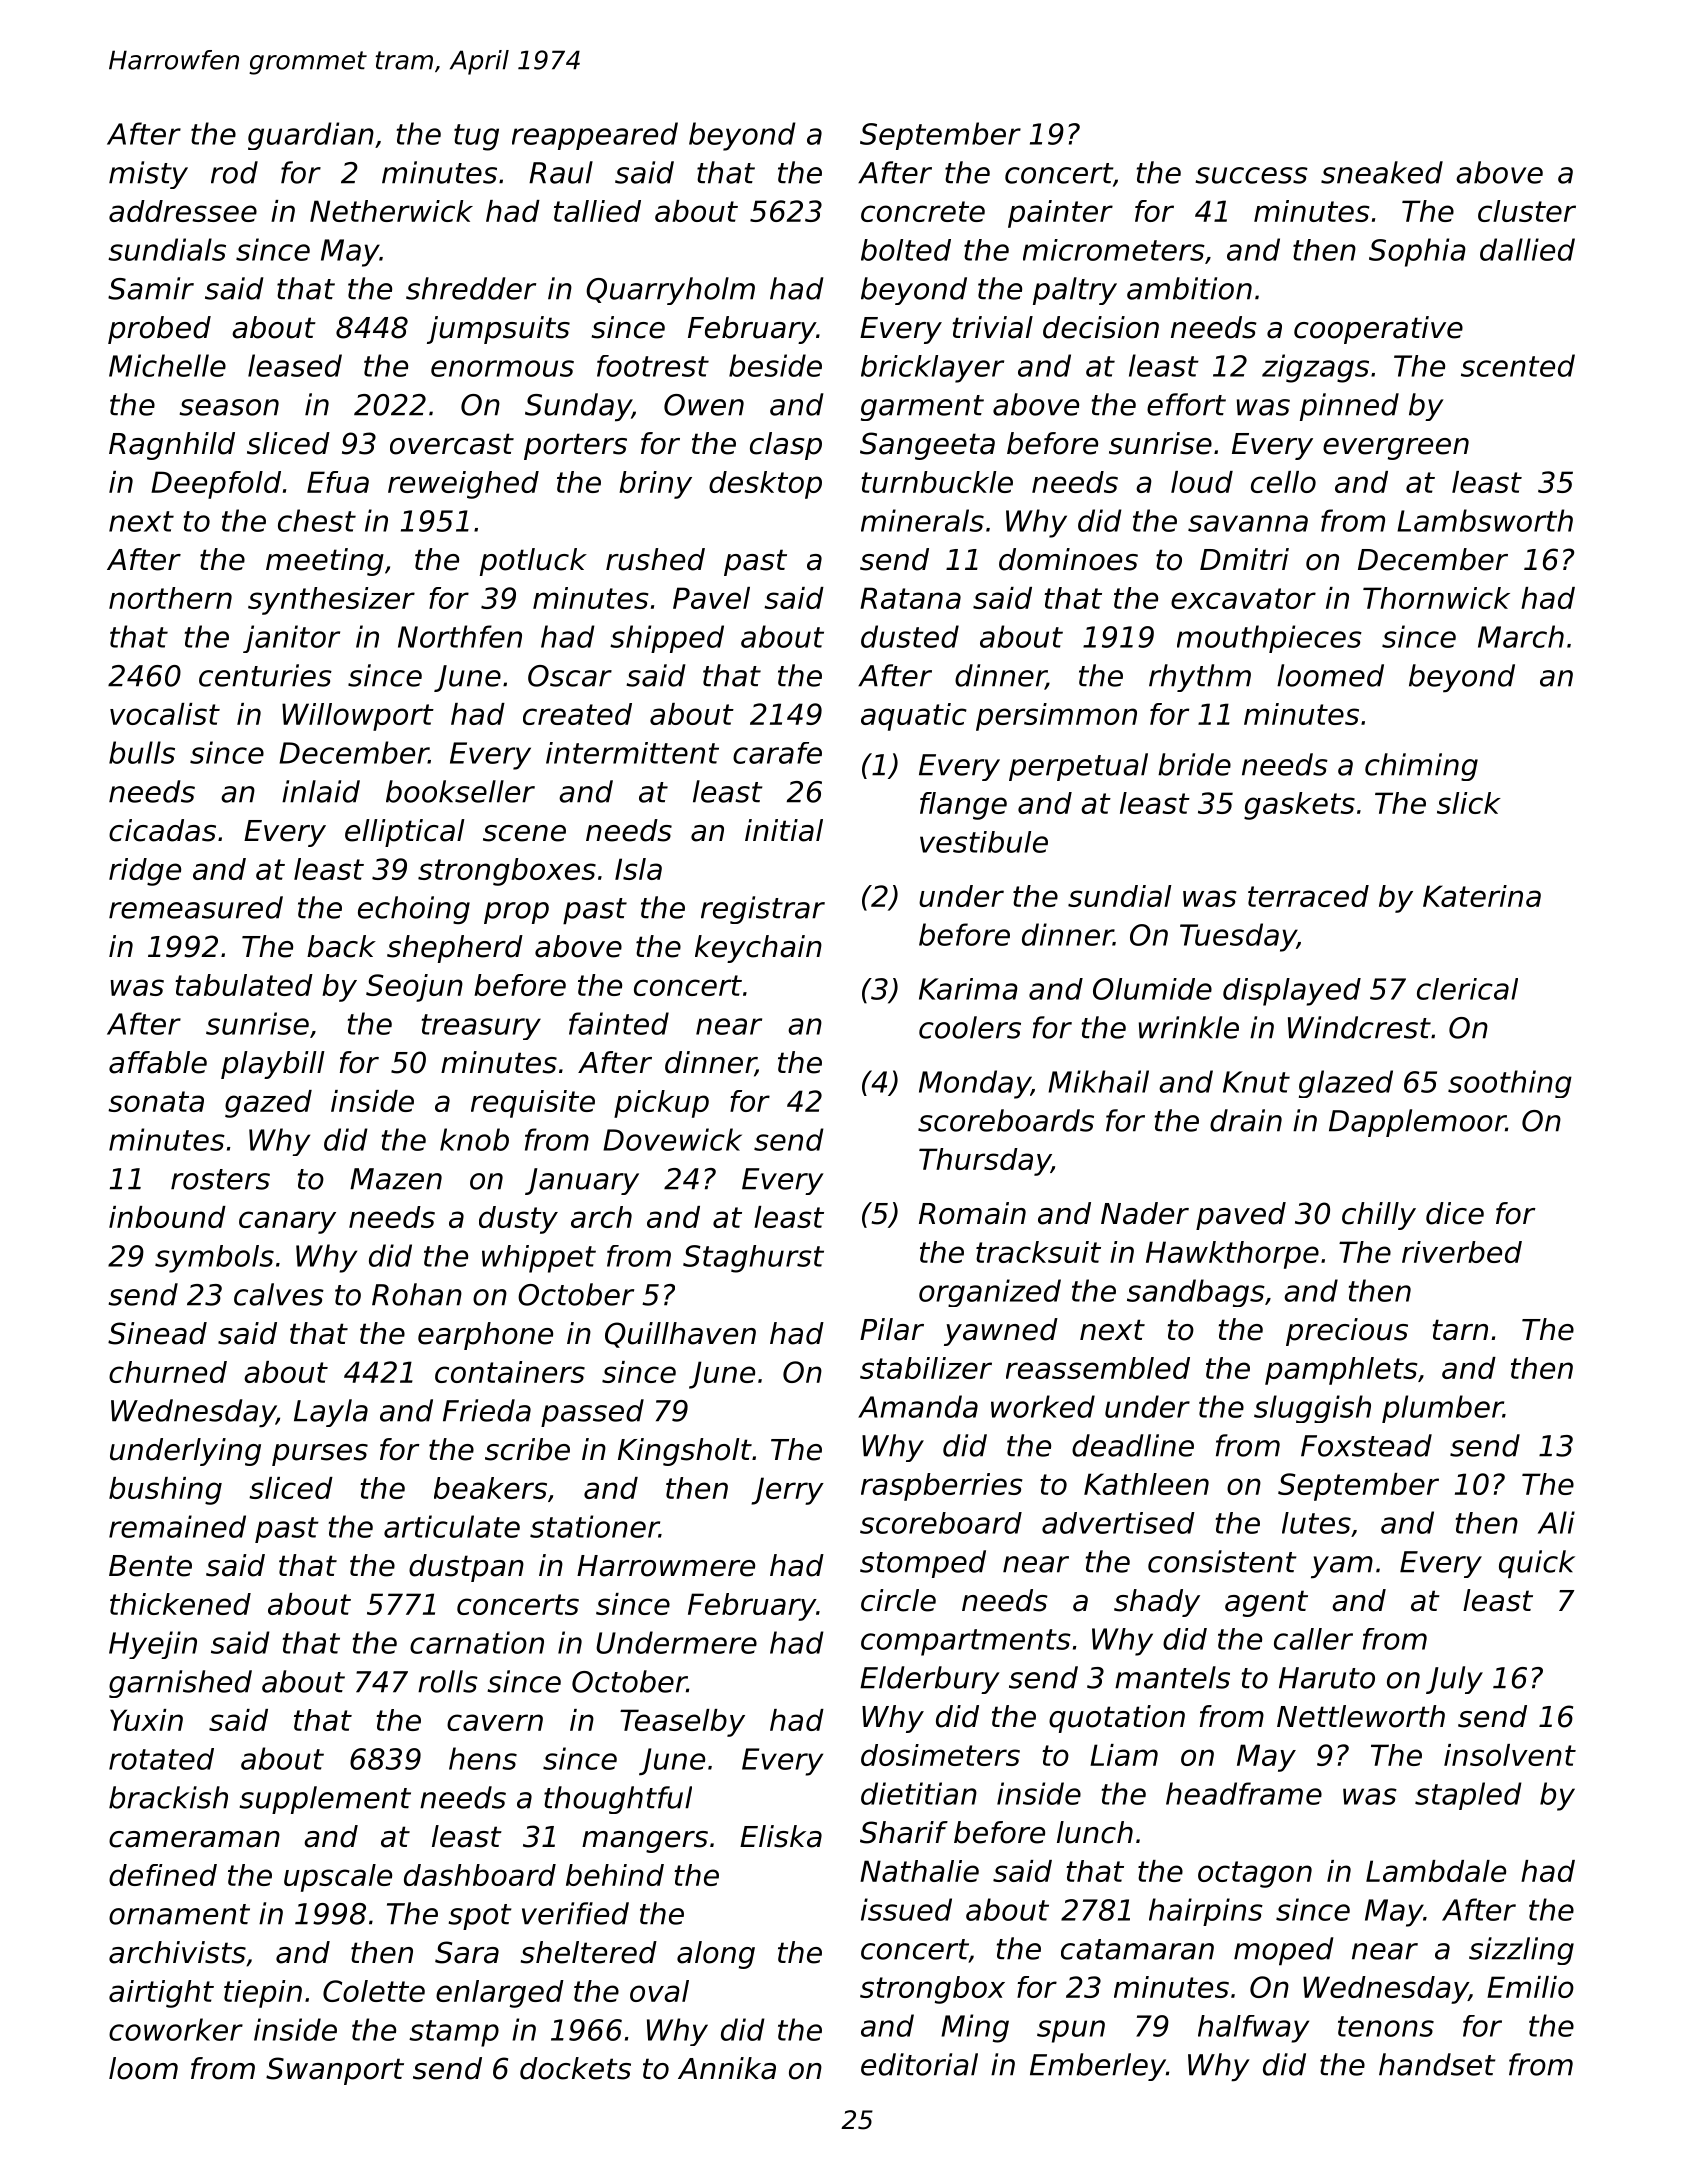  Describe the element at coordinates (1382, 172) in the screenshot. I see `sneaked` at that location.
